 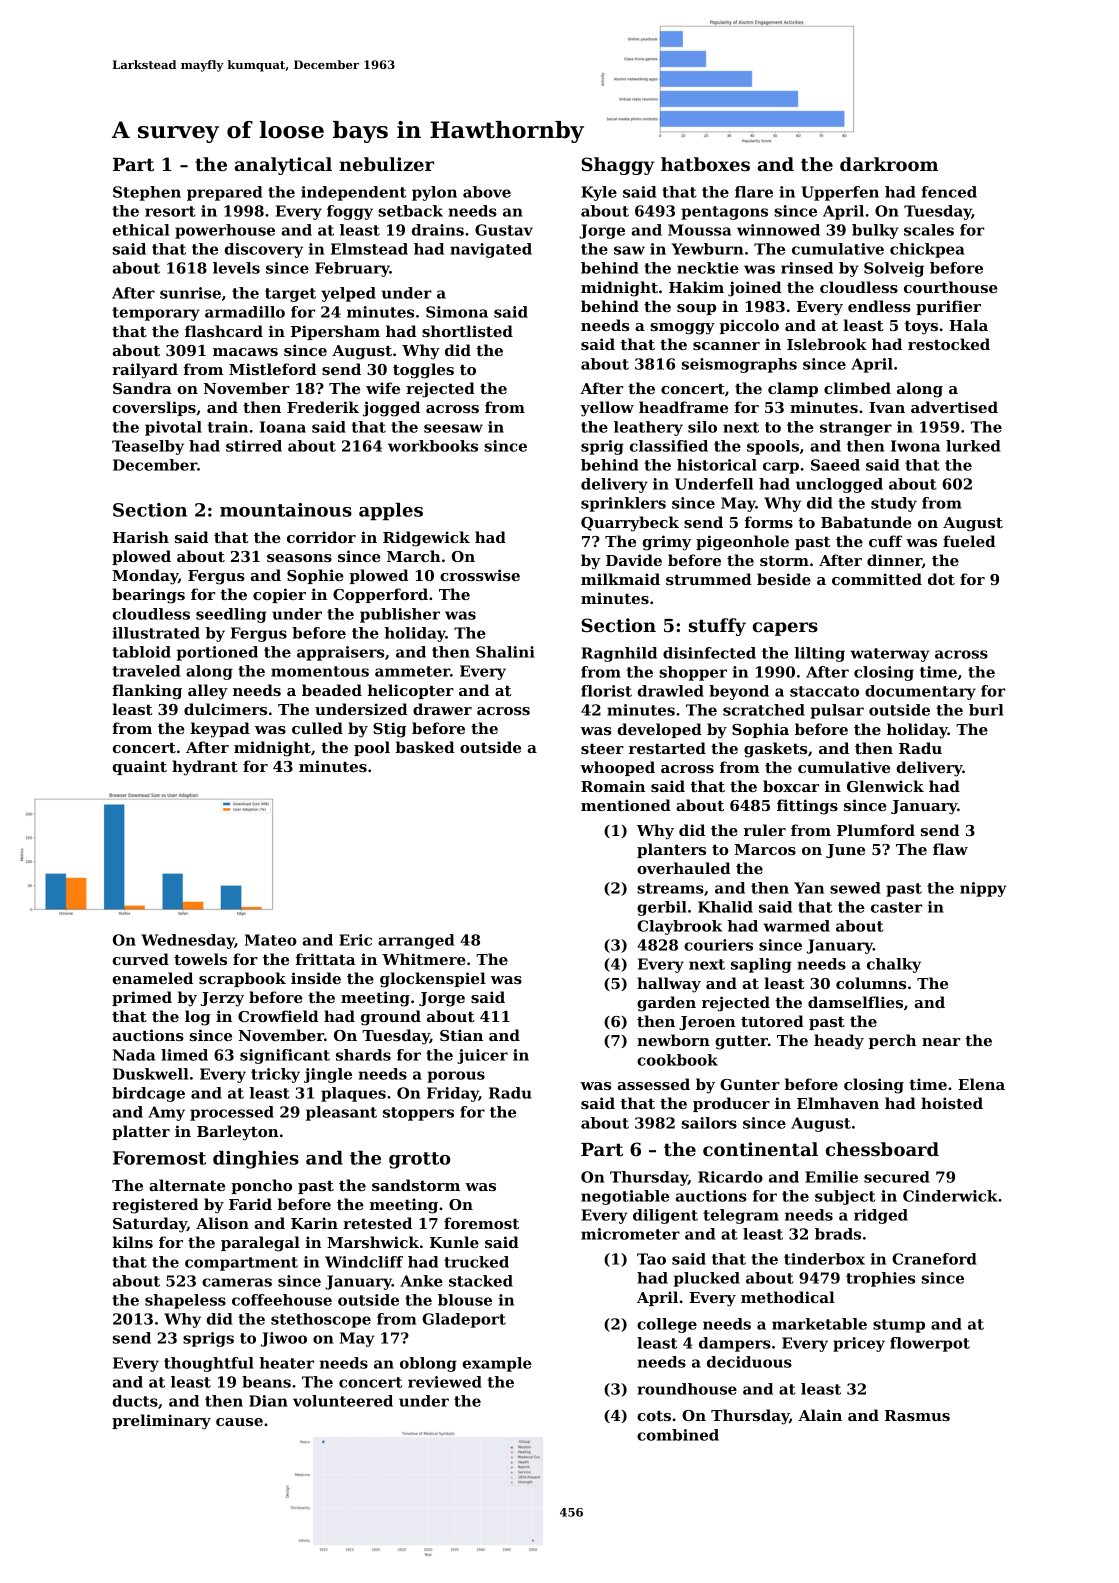 What do you see at coordinates (141, 230) in the screenshot?
I see `ethical` at bounding box center [141, 230].
